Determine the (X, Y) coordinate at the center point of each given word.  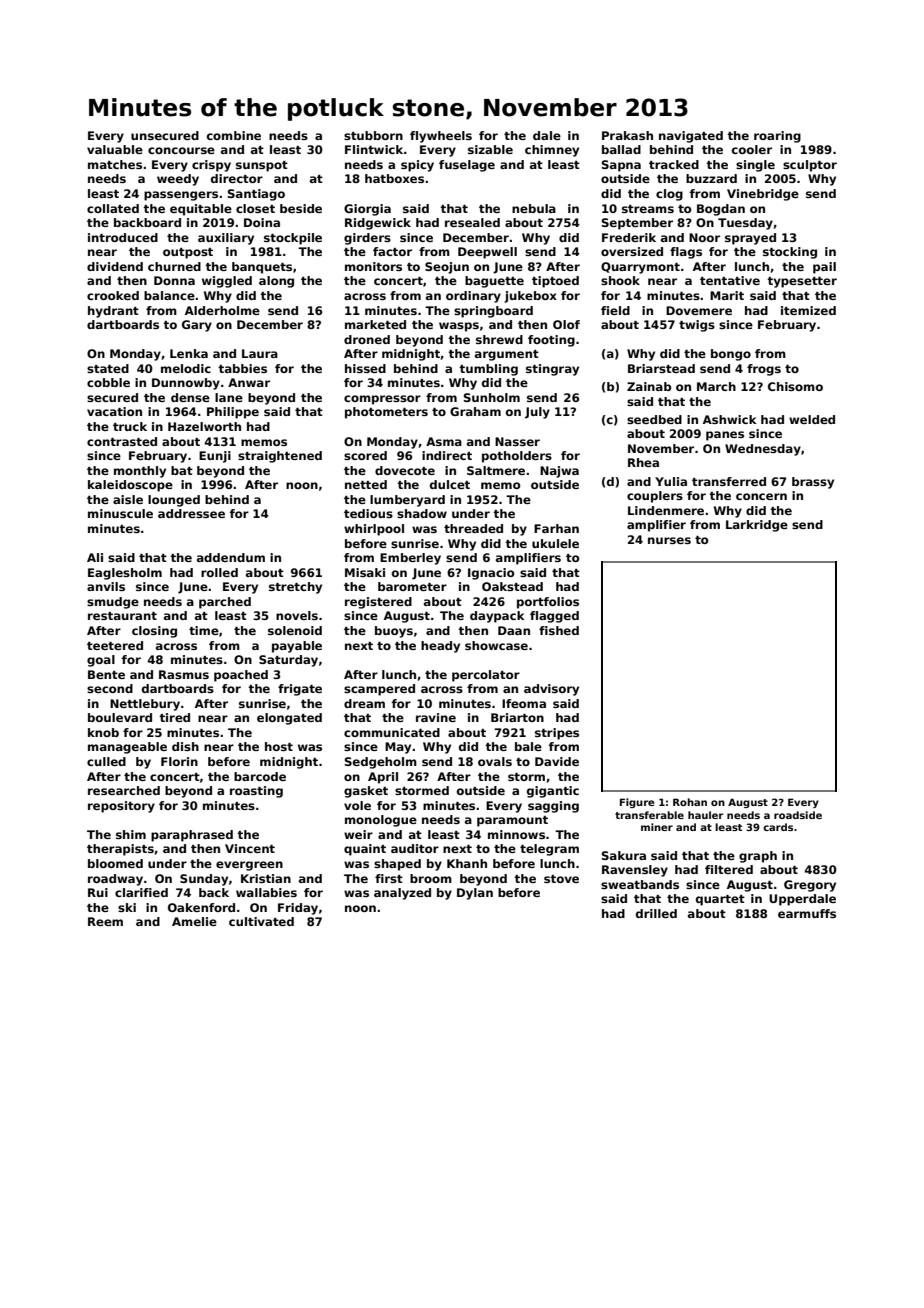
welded (812, 419)
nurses (669, 540)
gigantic (553, 792)
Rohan (690, 802)
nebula (534, 208)
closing (154, 632)
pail (824, 268)
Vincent (250, 848)
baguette (494, 282)
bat (182, 470)
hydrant (113, 312)
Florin (179, 761)
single (755, 166)
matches (115, 164)
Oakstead (512, 586)
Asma (444, 441)
